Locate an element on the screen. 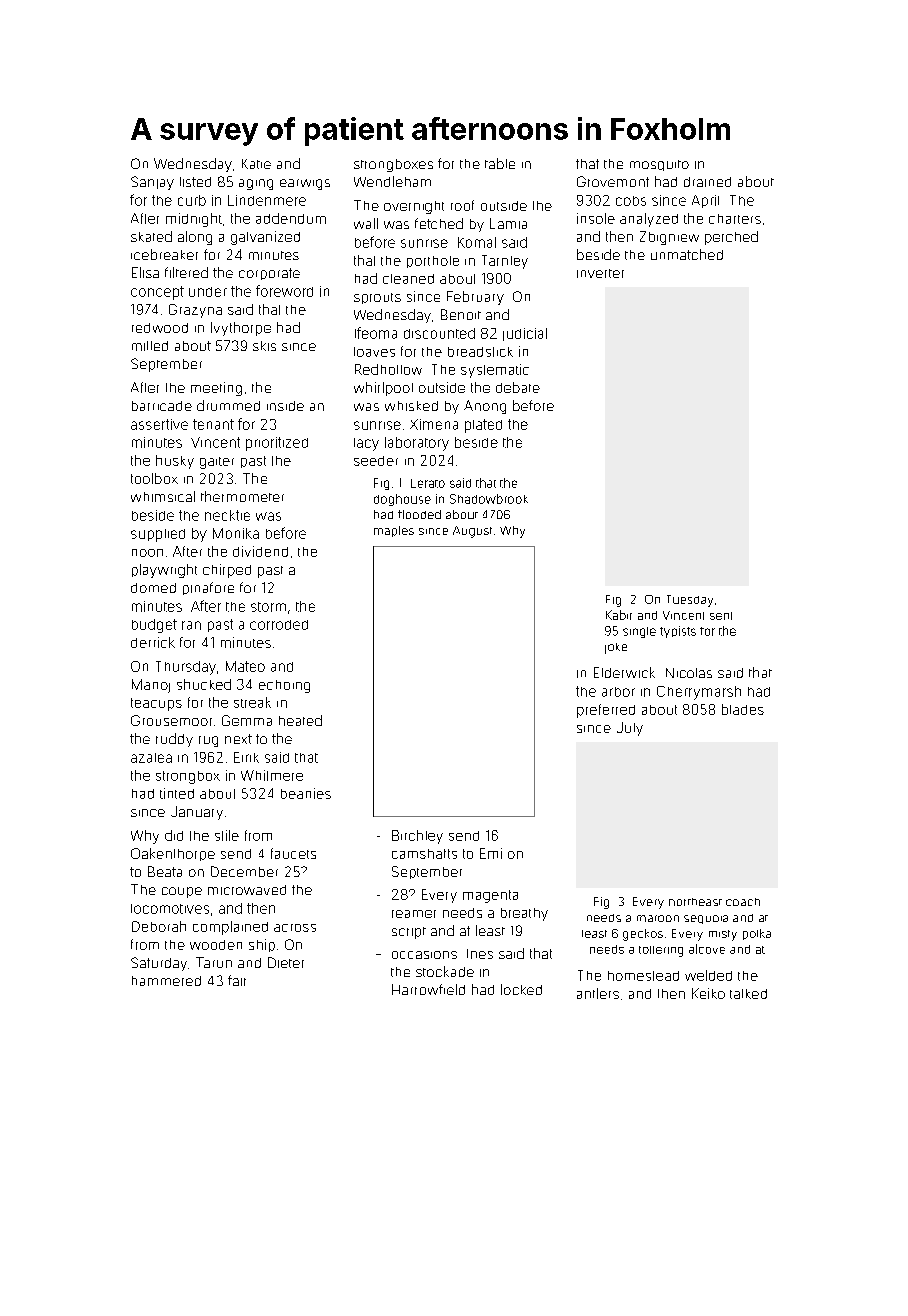 The image size is (908, 1316). porthole is located at coordinates (433, 262).
